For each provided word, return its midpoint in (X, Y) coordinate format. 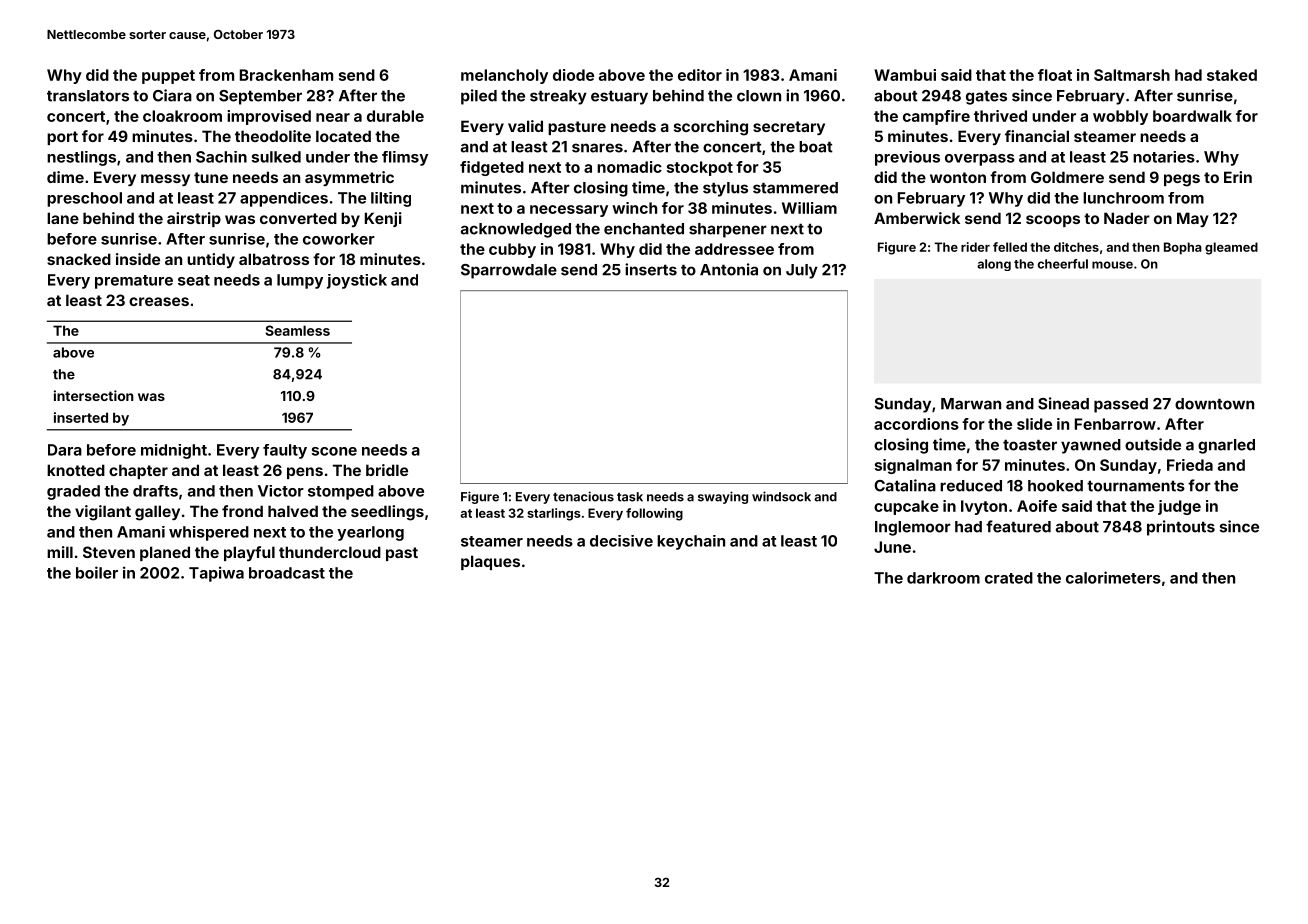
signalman (913, 466)
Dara (65, 450)
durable (395, 116)
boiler (97, 572)
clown (759, 96)
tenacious (583, 496)
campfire (936, 117)
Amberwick (917, 218)
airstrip (194, 219)
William (809, 208)
